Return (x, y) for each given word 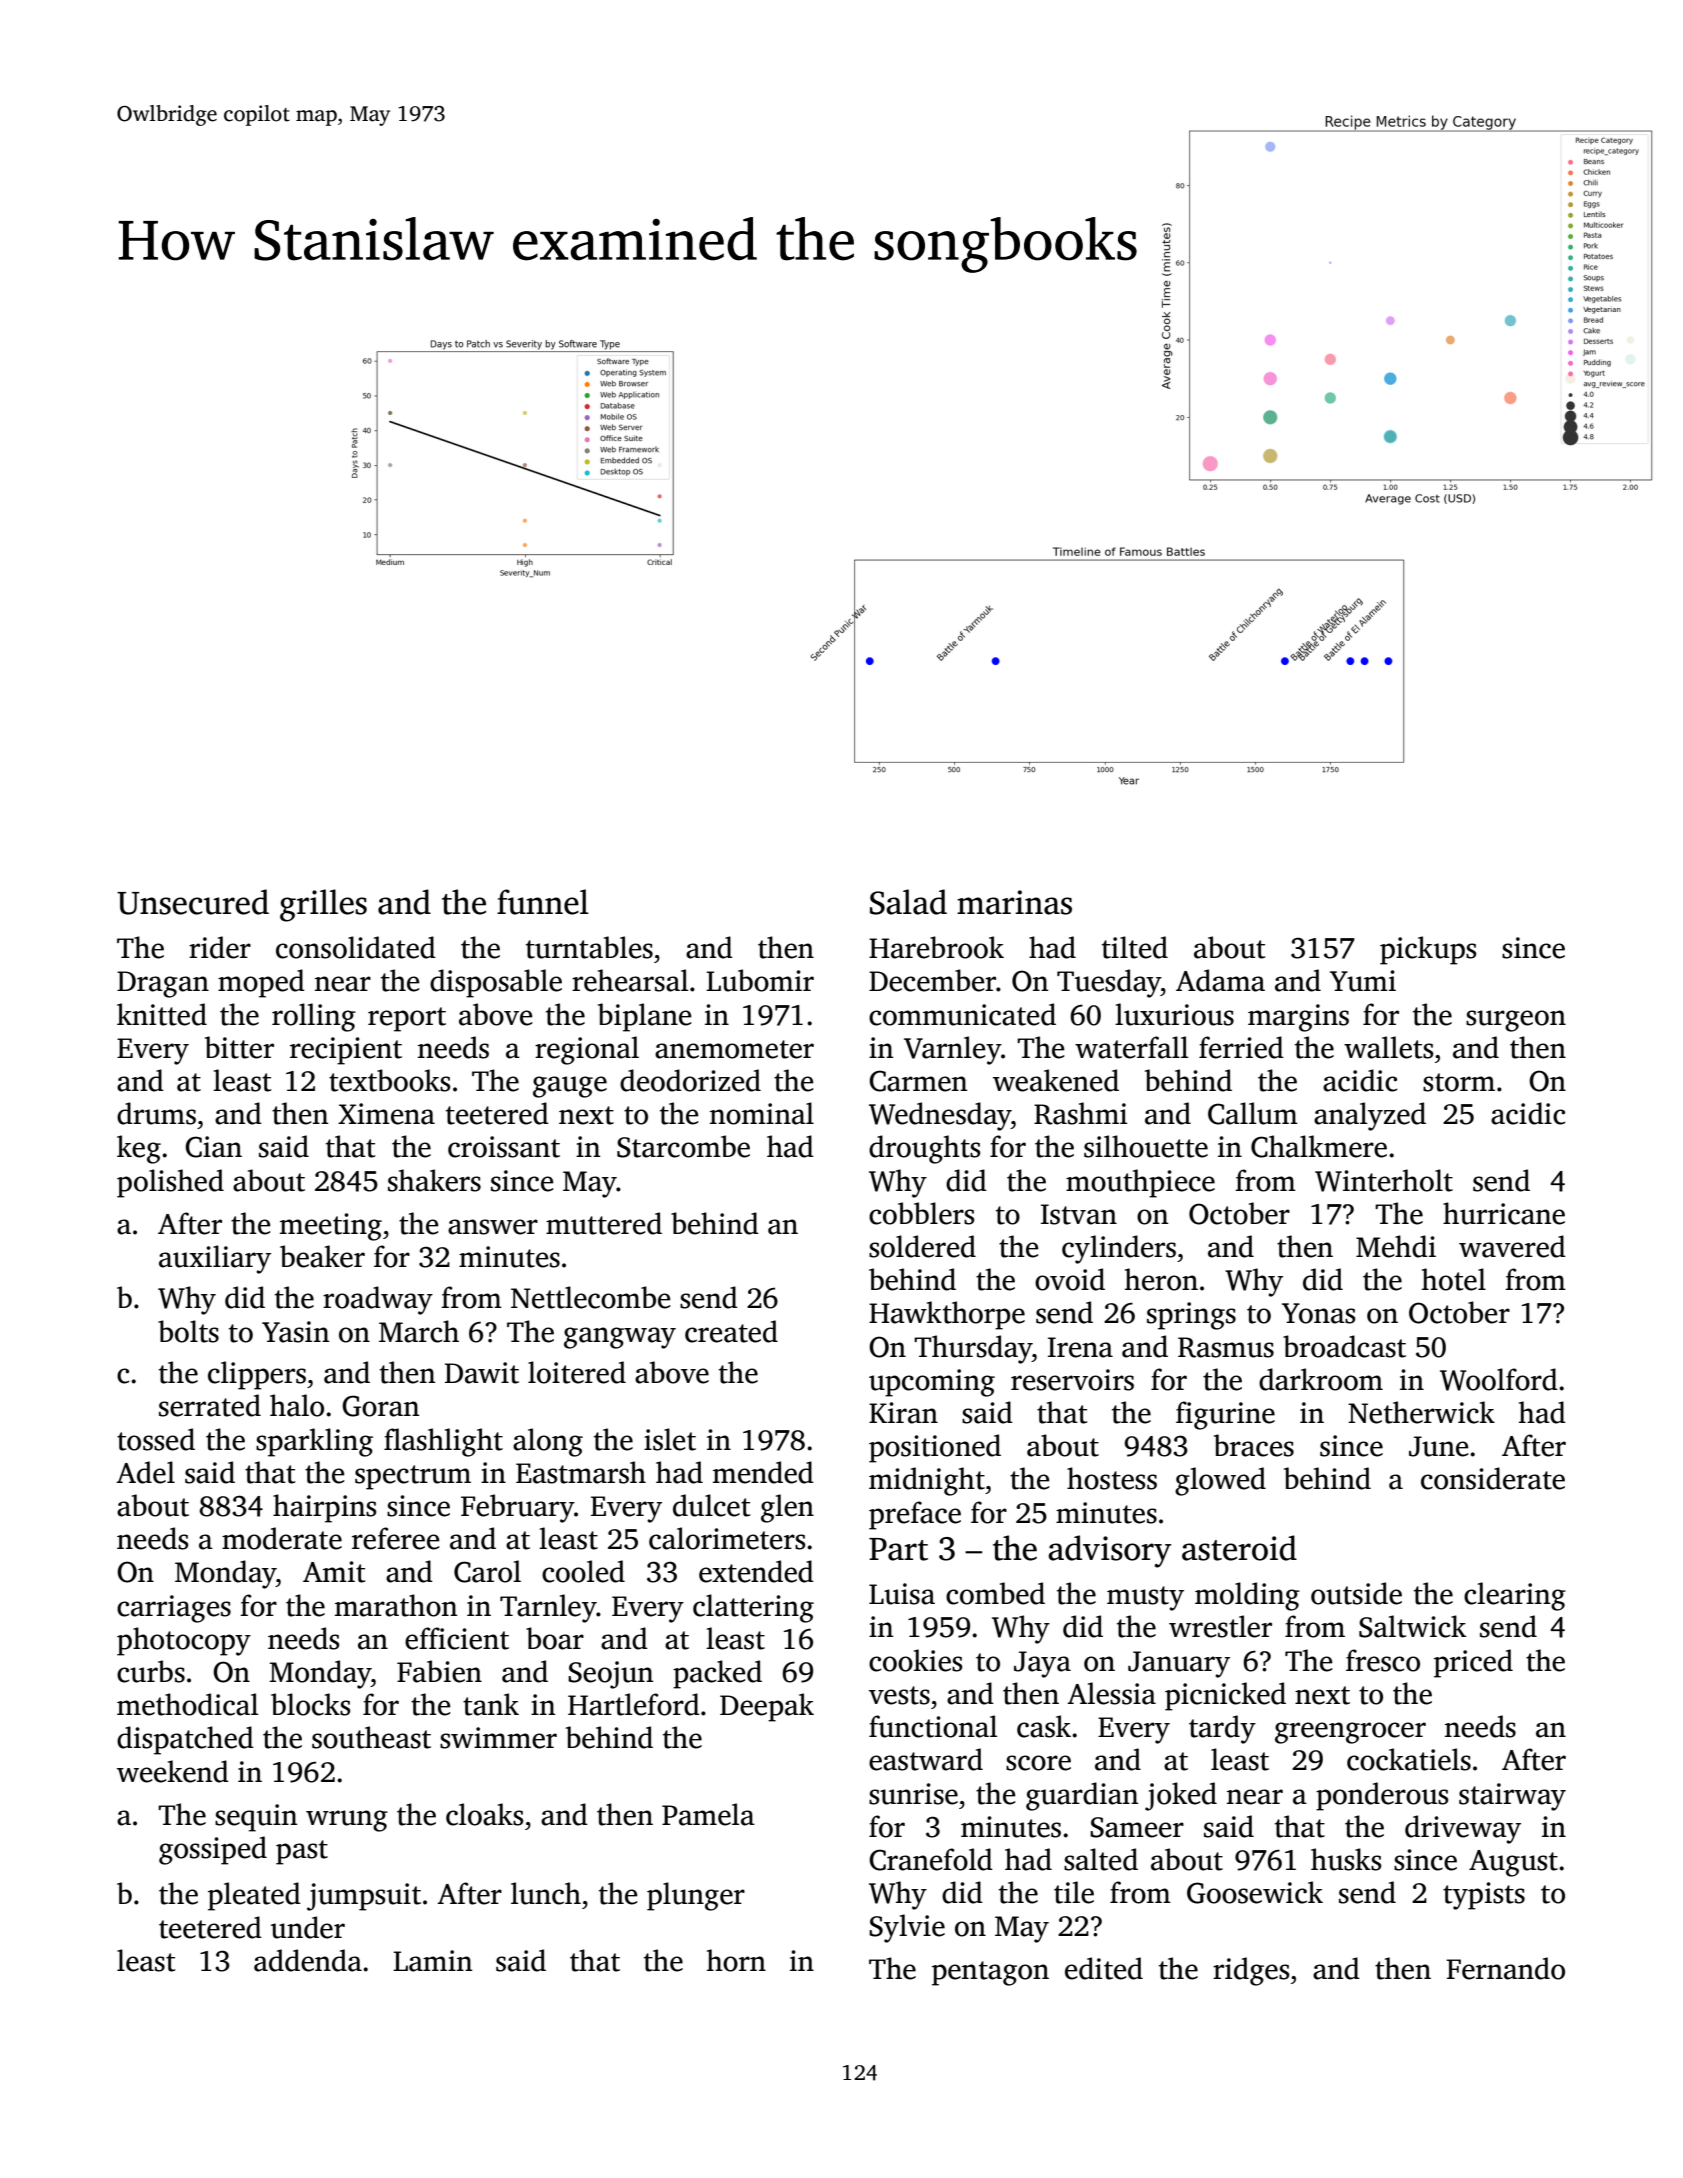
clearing (1515, 1596)
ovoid (1070, 1279)
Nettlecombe (591, 1297)
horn (736, 1960)
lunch (546, 1893)
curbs (151, 1671)
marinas (1014, 902)
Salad (908, 902)
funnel (543, 902)
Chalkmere (1319, 1146)
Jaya (1042, 1664)
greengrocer (1350, 1733)
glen (787, 1508)
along (548, 1442)
